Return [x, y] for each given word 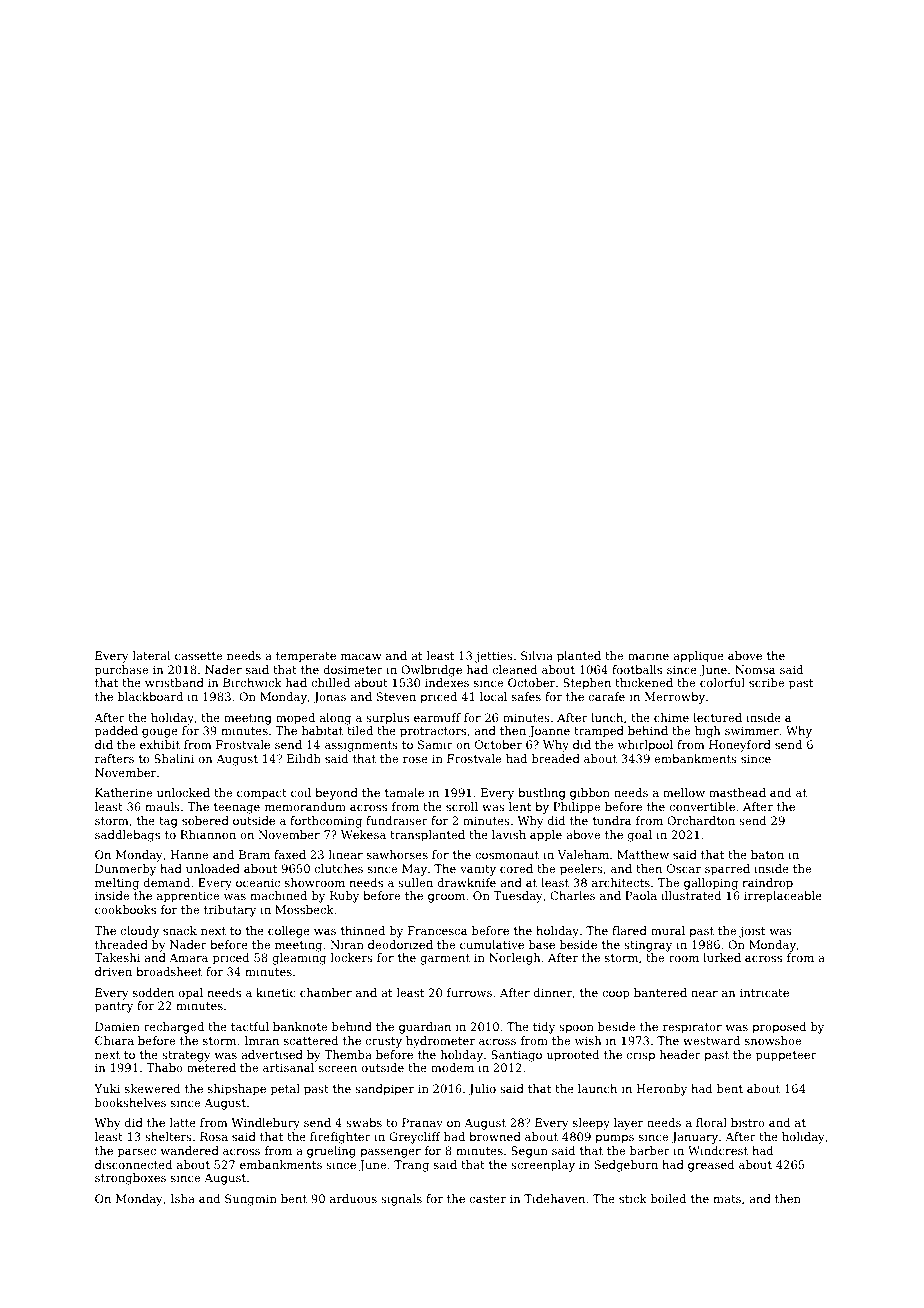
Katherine [123, 792]
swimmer [752, 730]
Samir [435, 744]
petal [285, 1090]
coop [616, 995]
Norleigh [515, 959]
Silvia [537, 655]
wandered [189, 1150]
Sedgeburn [626, 1166]
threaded [121, 944]
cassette [198, 656]
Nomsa [755, 669]
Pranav [422, 1122]
